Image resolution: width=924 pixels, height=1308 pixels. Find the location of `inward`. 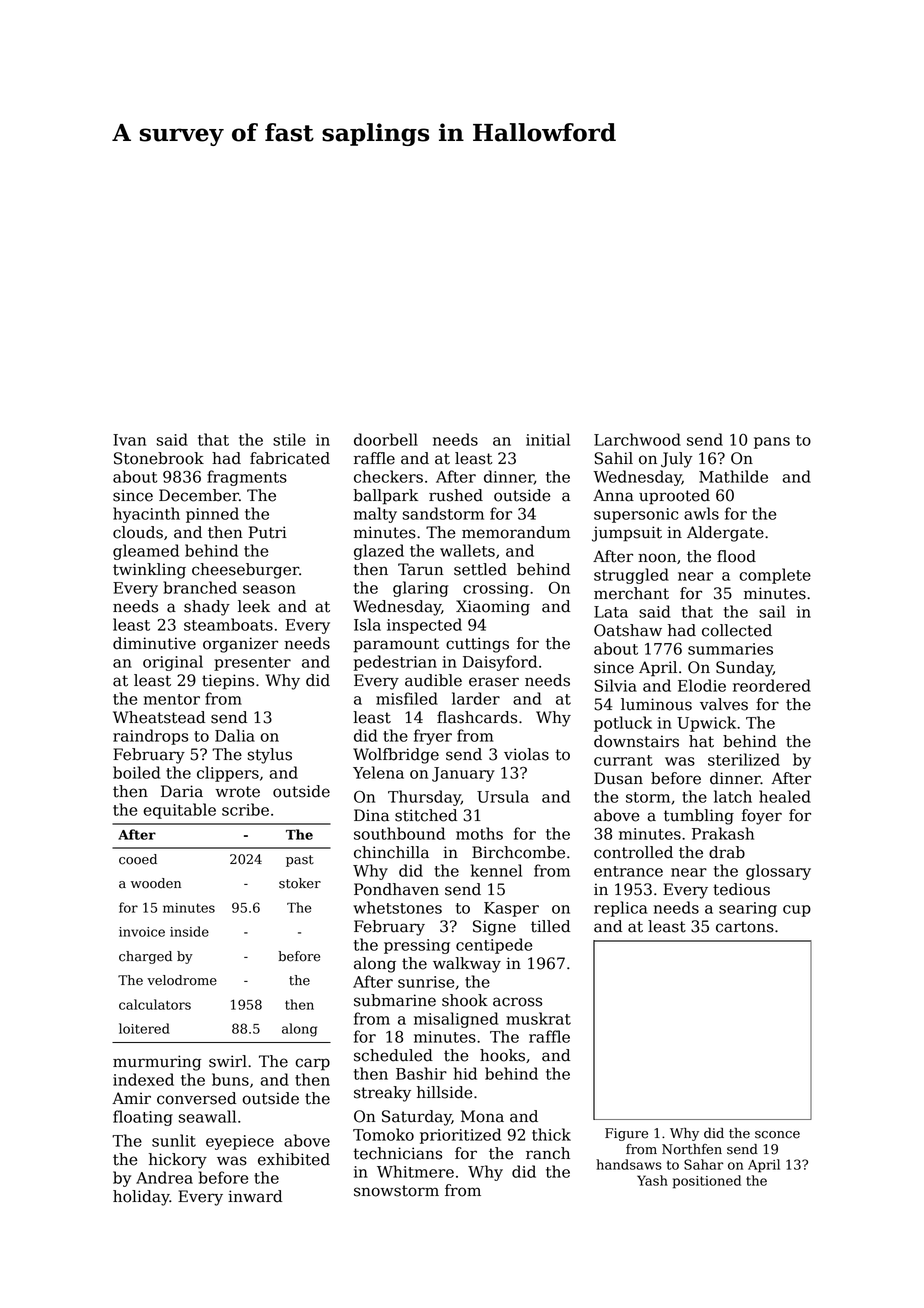

inward is located at coordinates (255, 1196).
